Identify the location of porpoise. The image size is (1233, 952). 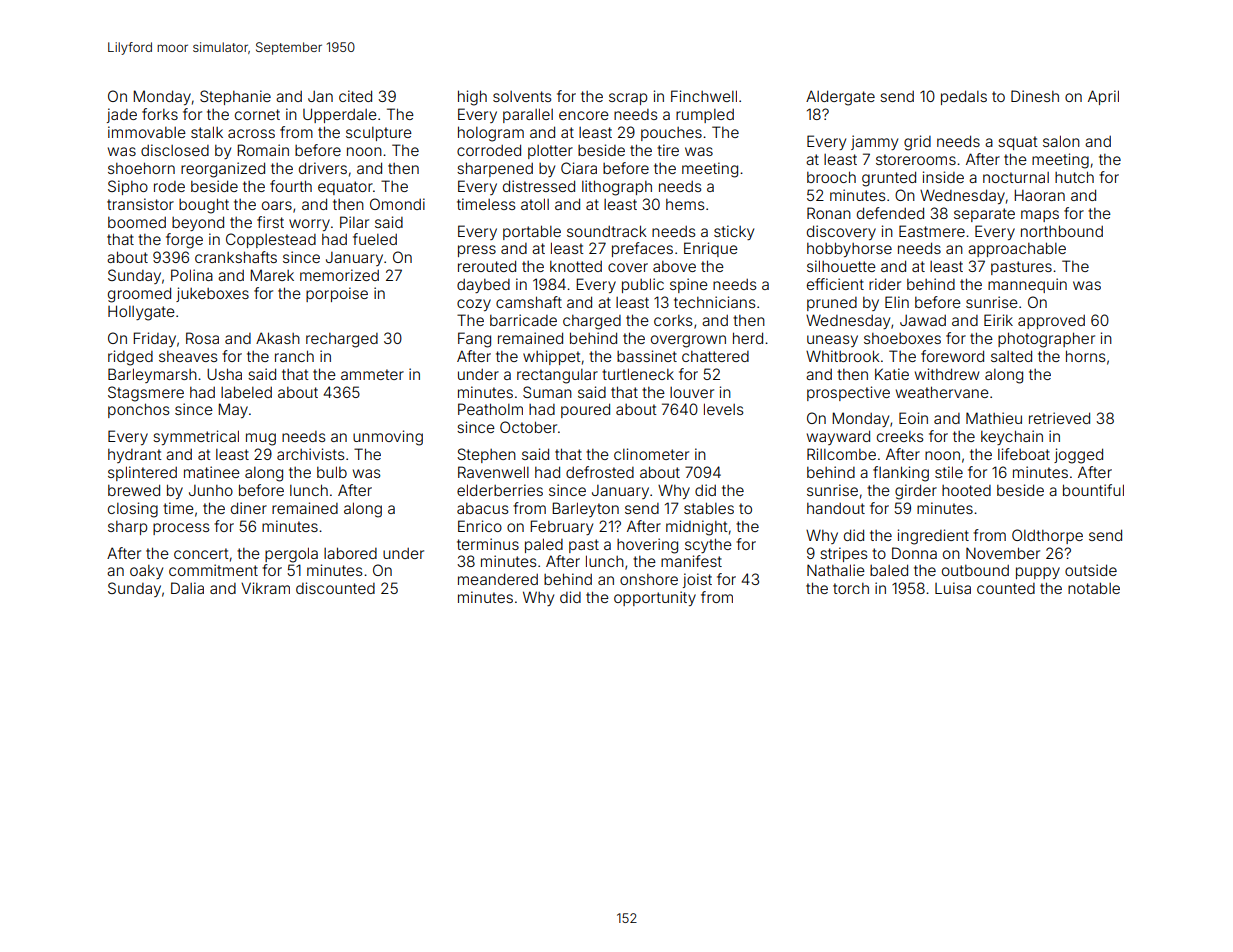
(337, 294).
